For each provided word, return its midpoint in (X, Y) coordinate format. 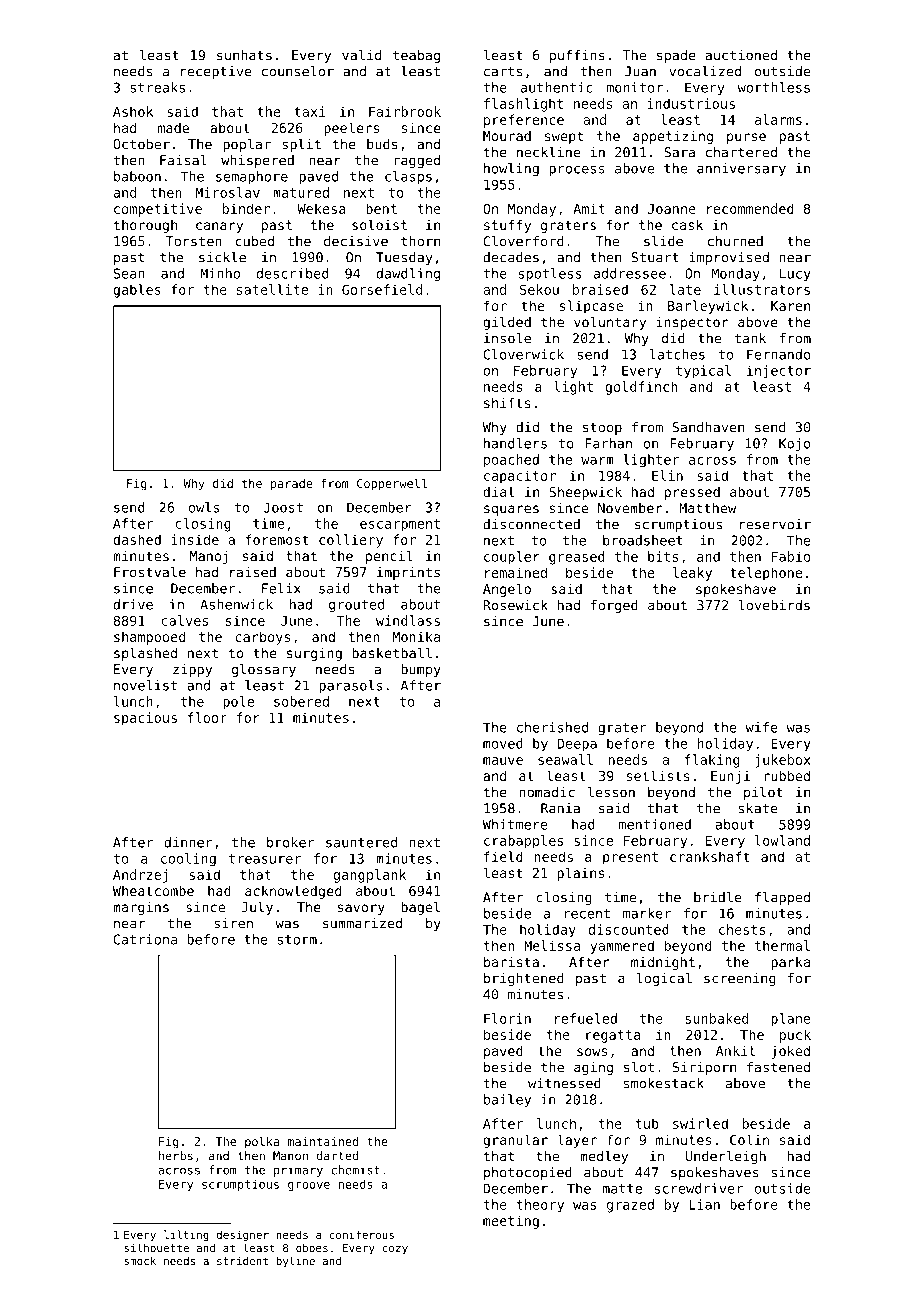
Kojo (795, 444)
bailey (507, 1101)
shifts (507, 402)
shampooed (149, 638)
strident (242, 1260)
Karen (790, 306)
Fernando (779, 354)
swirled (700, 1123)
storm (297, 940)
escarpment (400, 525)
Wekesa (321, 208)
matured (301, 192)
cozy (395, 1250)
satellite (272, 289)
